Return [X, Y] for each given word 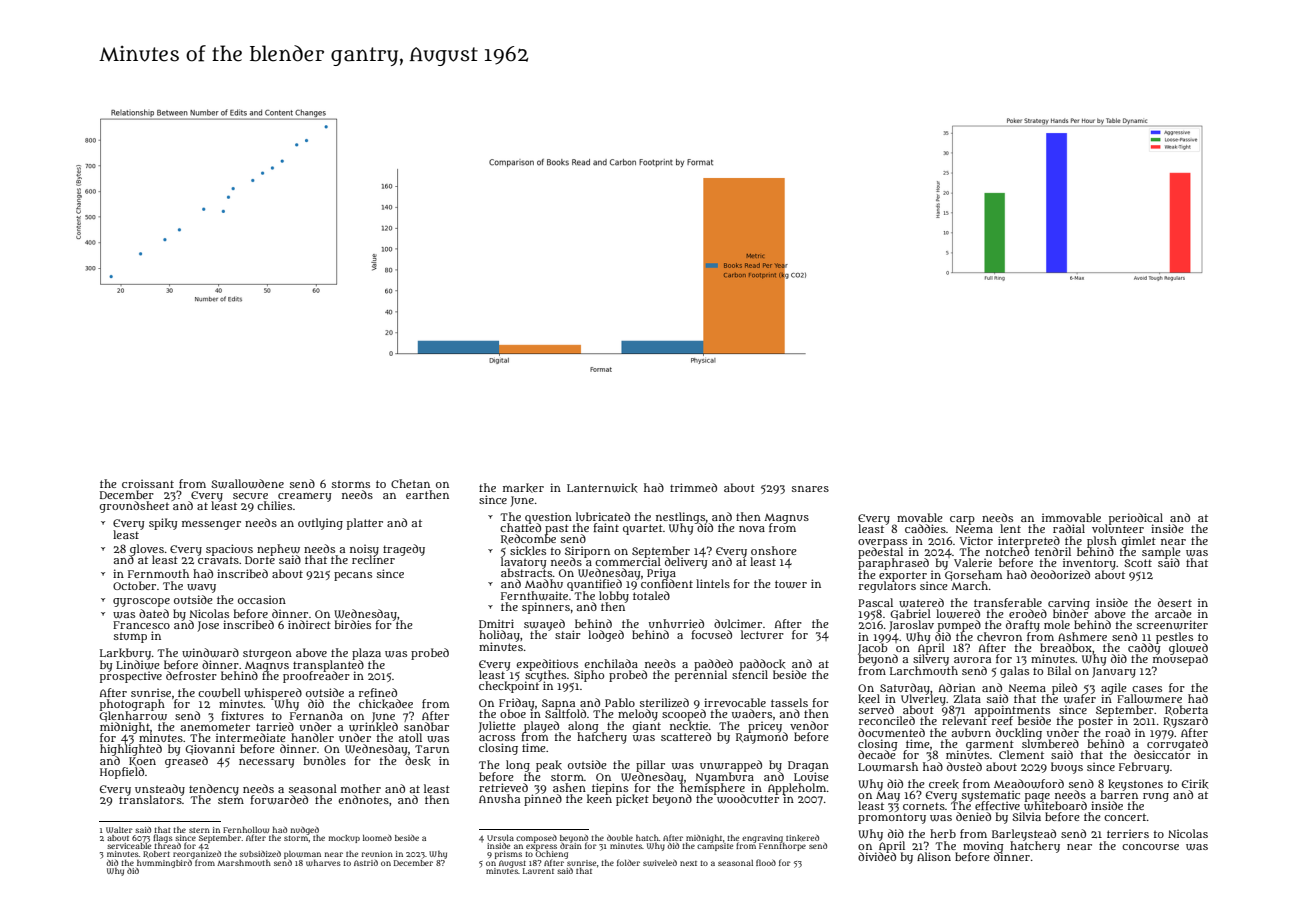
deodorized [1060, 574]
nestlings [680, 517]
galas [1014, 672]
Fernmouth [158, 573]
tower [791, 584]
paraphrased [893, 564]
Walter [119, 830]
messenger [211, 525]
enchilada [611, 663]
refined [378, 692]
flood [766, 862]
